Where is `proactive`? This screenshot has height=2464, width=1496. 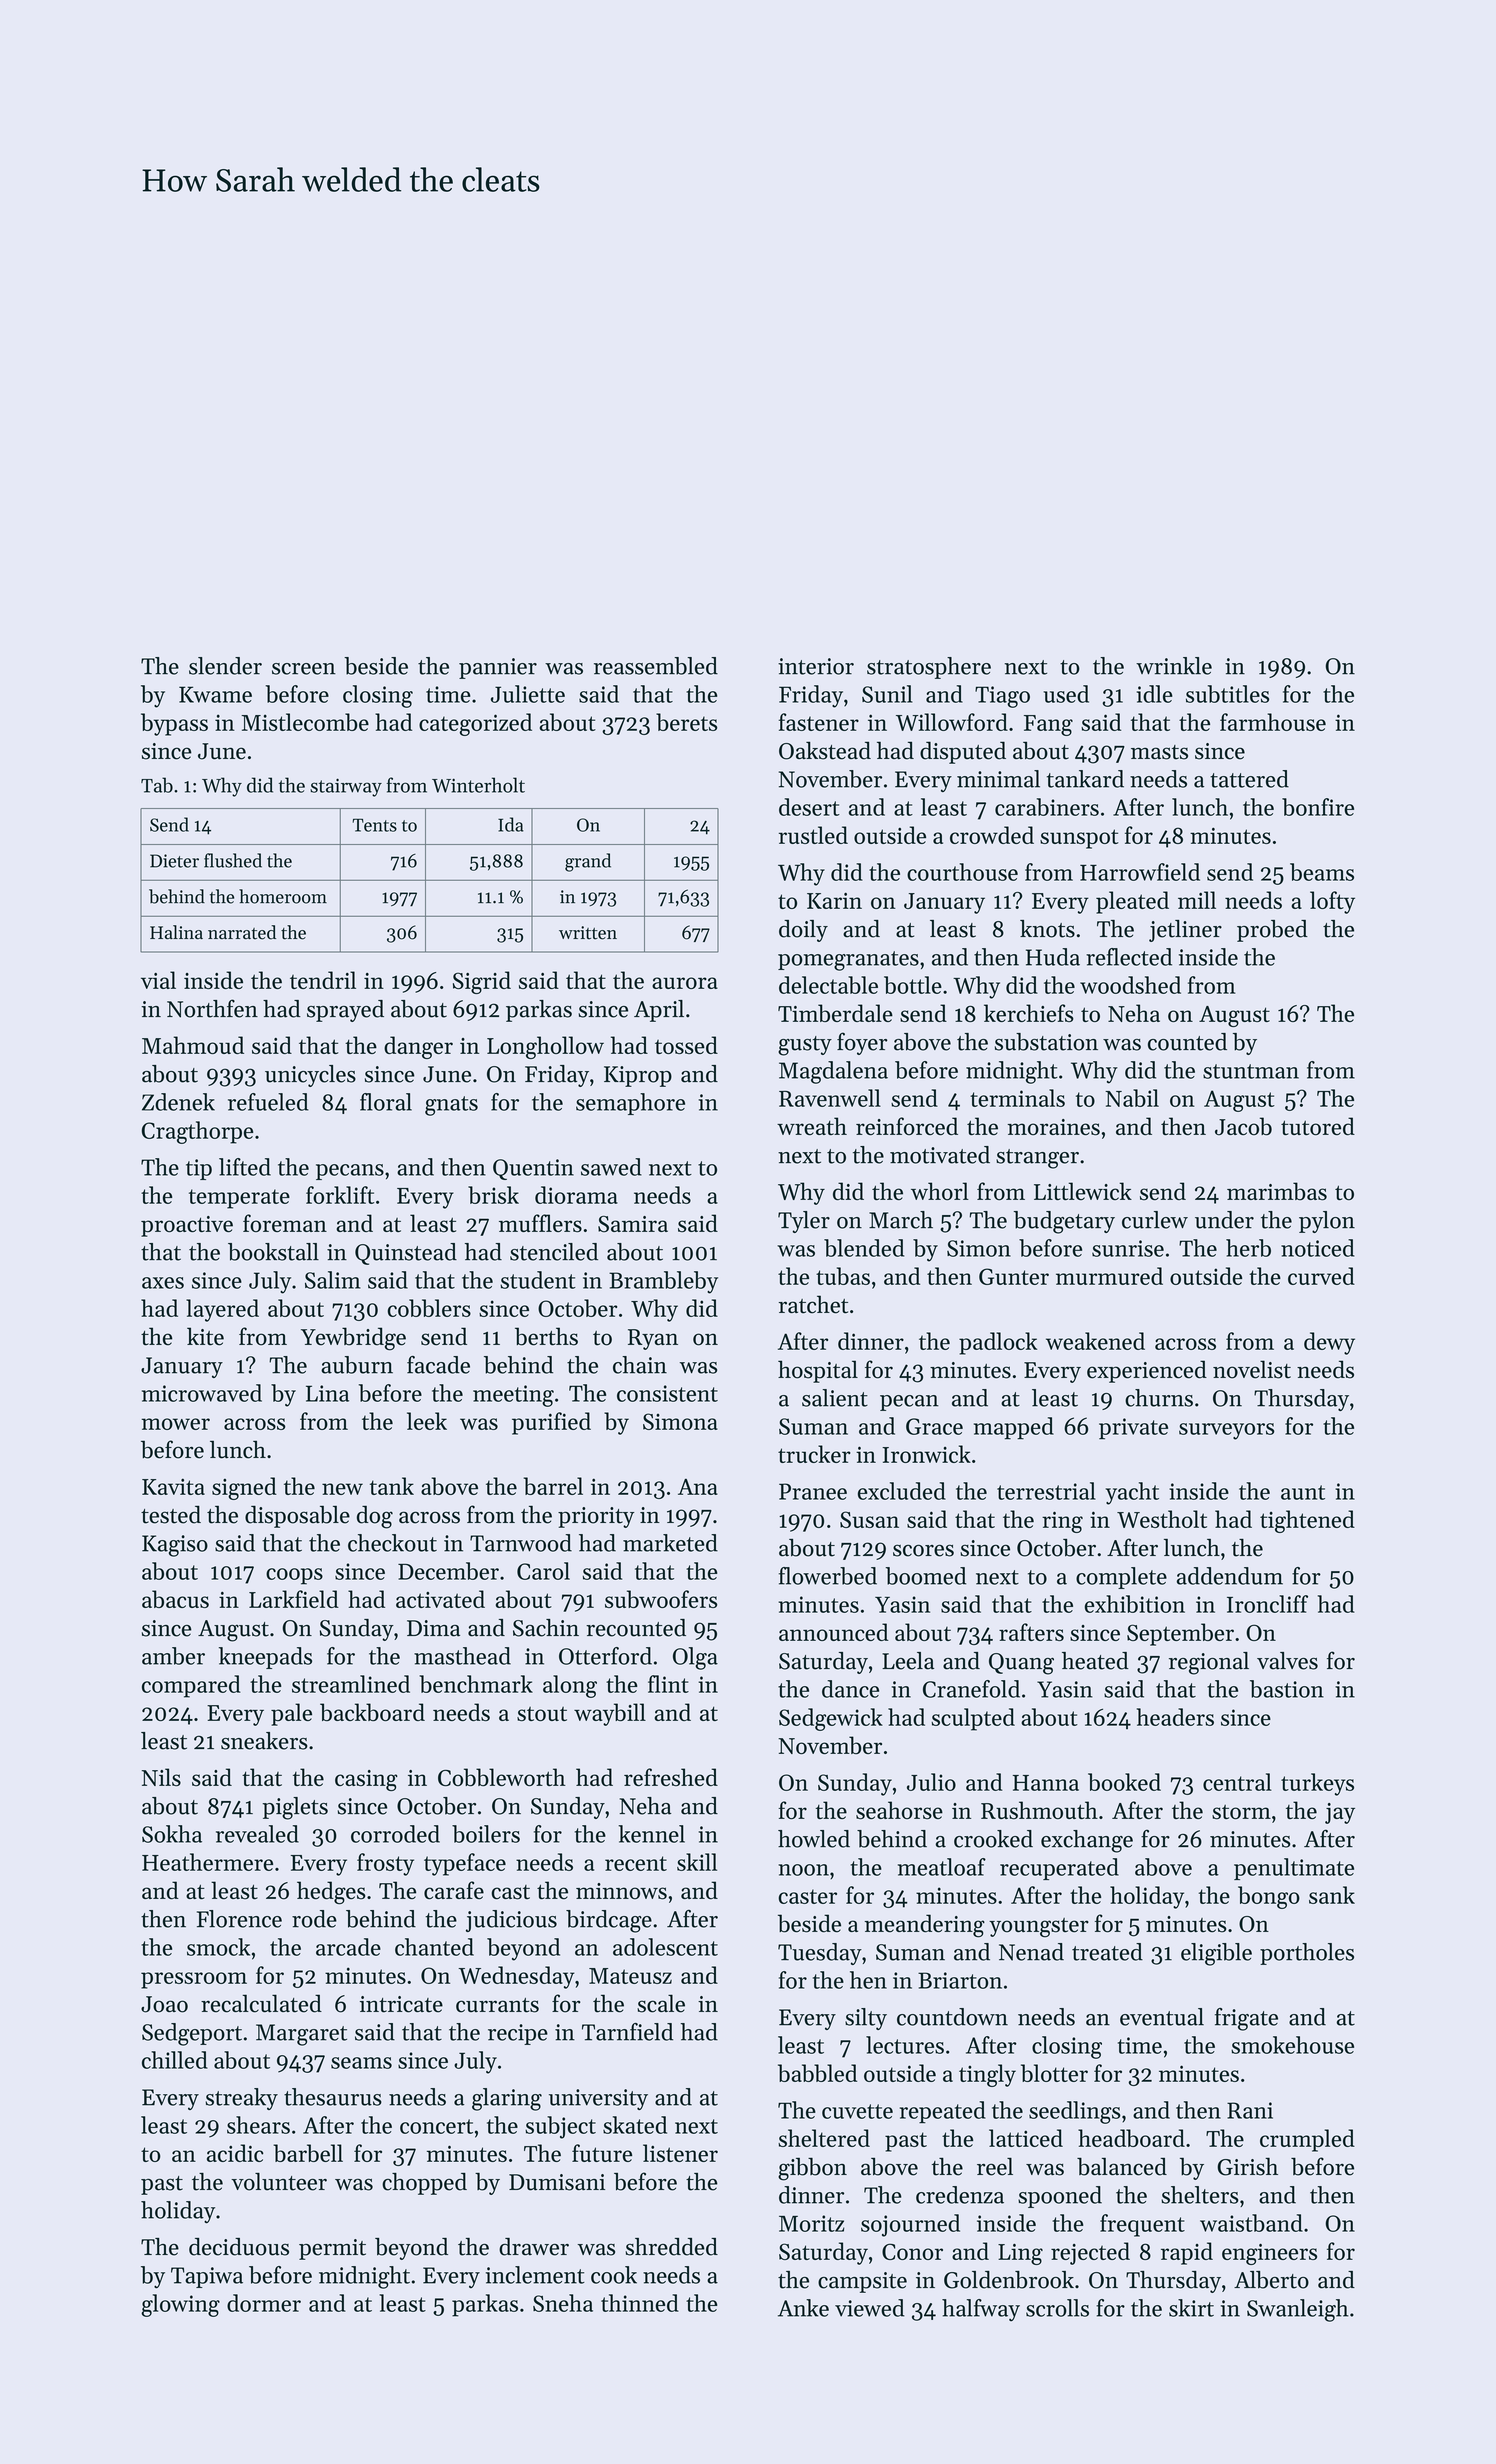 proactive is located at coordinates (187, 1226).
